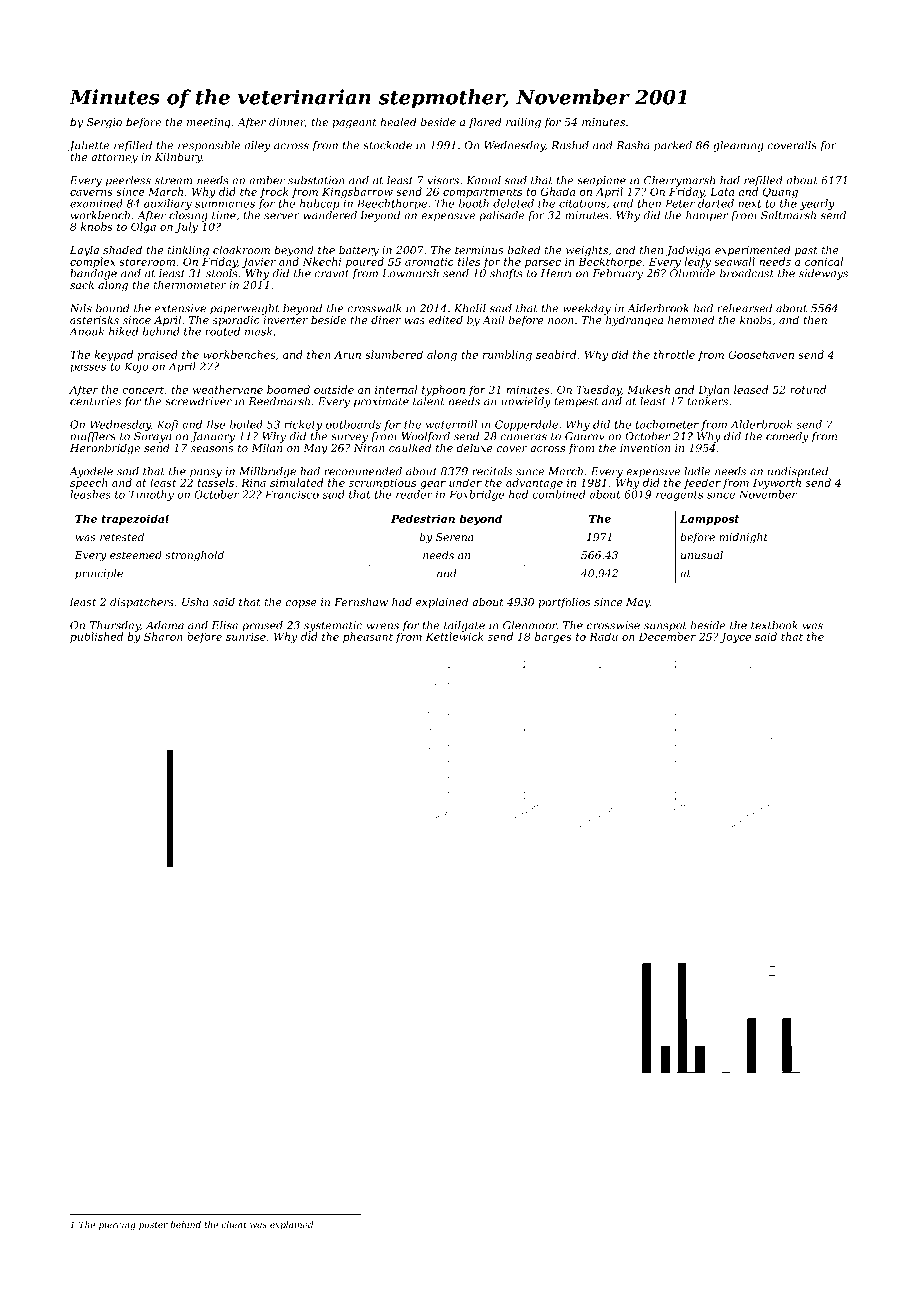 The width and height of the screenshot is (924, 1308). I want to click on Sharon, so click(163, 636).
